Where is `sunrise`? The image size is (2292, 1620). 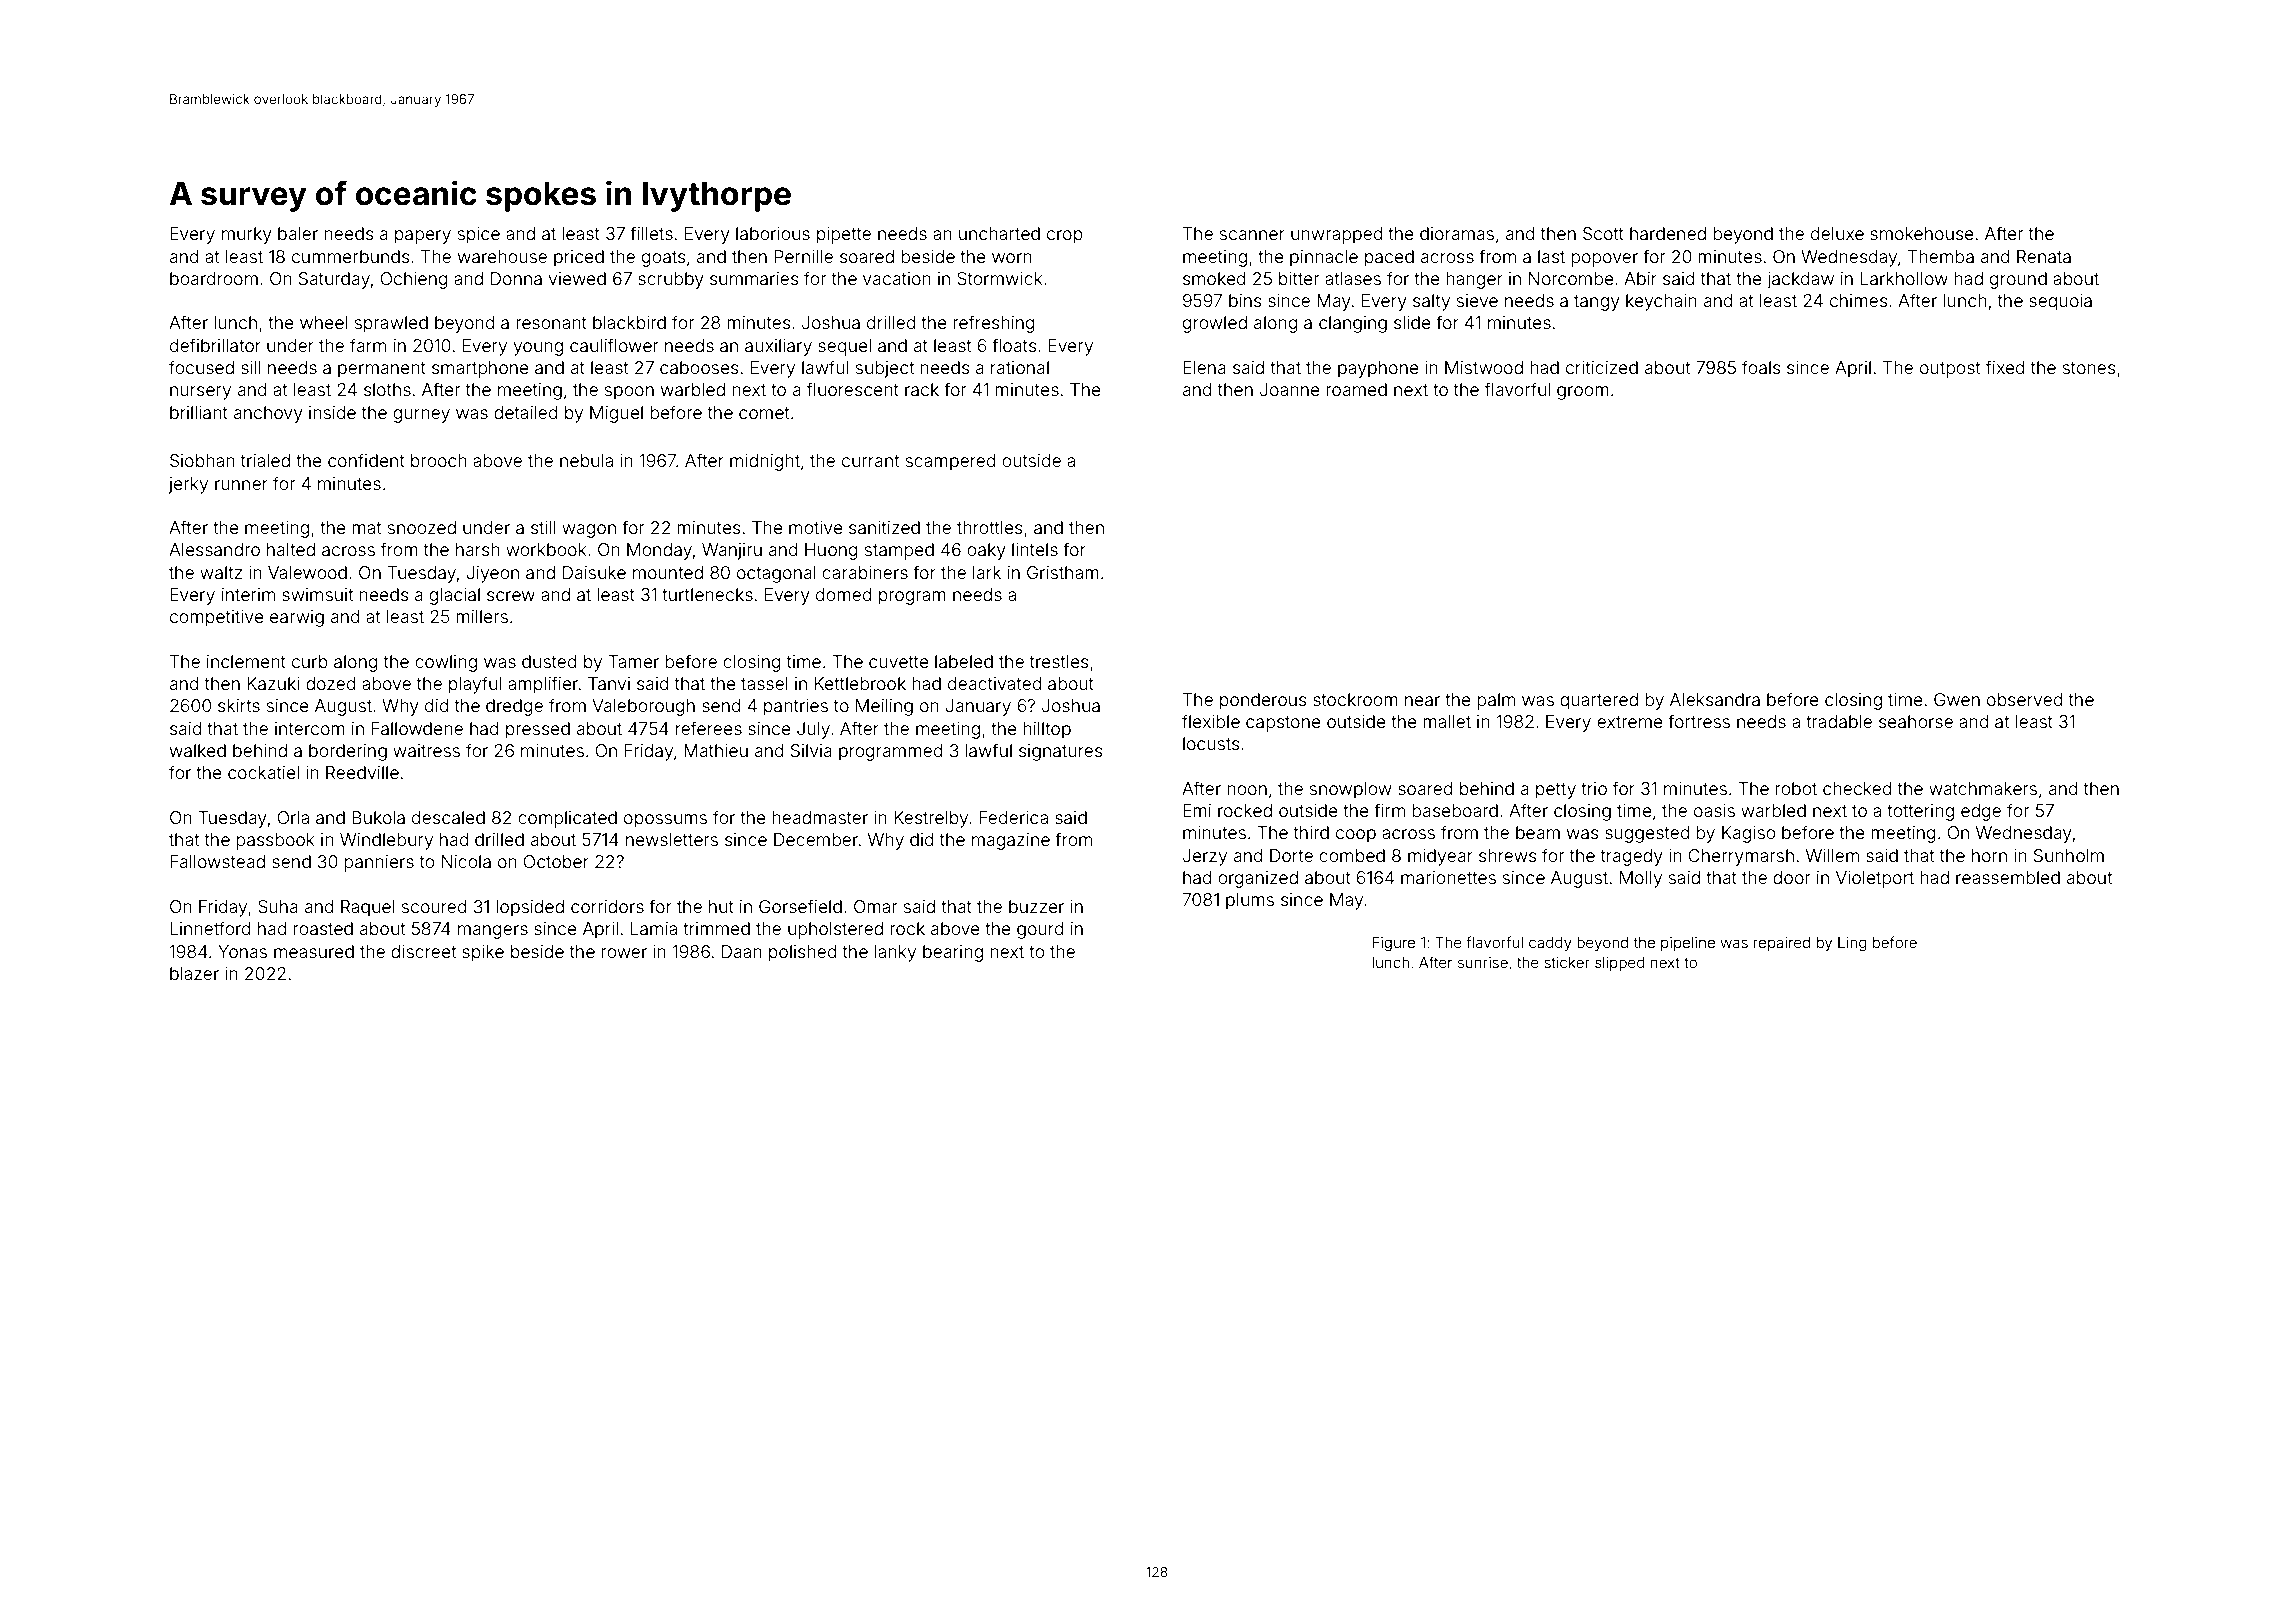
sunrise is located at coordinates (1483, 962).
